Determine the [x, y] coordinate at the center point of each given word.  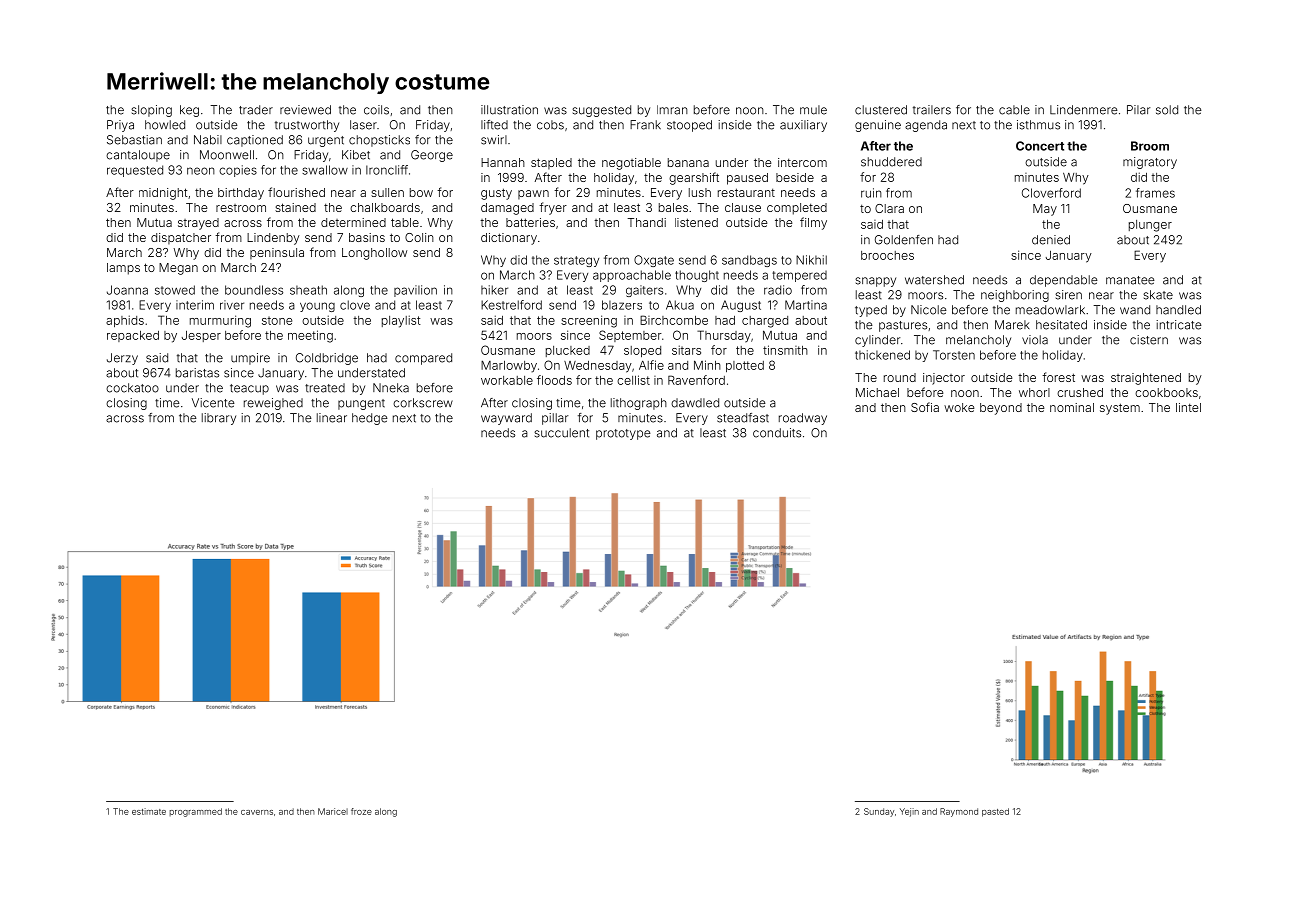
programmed [195, 812]
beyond [1001, 409]
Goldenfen [904, 240]
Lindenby [273, 239]
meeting [310, 336]
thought [697, 276]
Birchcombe [674, 320]
